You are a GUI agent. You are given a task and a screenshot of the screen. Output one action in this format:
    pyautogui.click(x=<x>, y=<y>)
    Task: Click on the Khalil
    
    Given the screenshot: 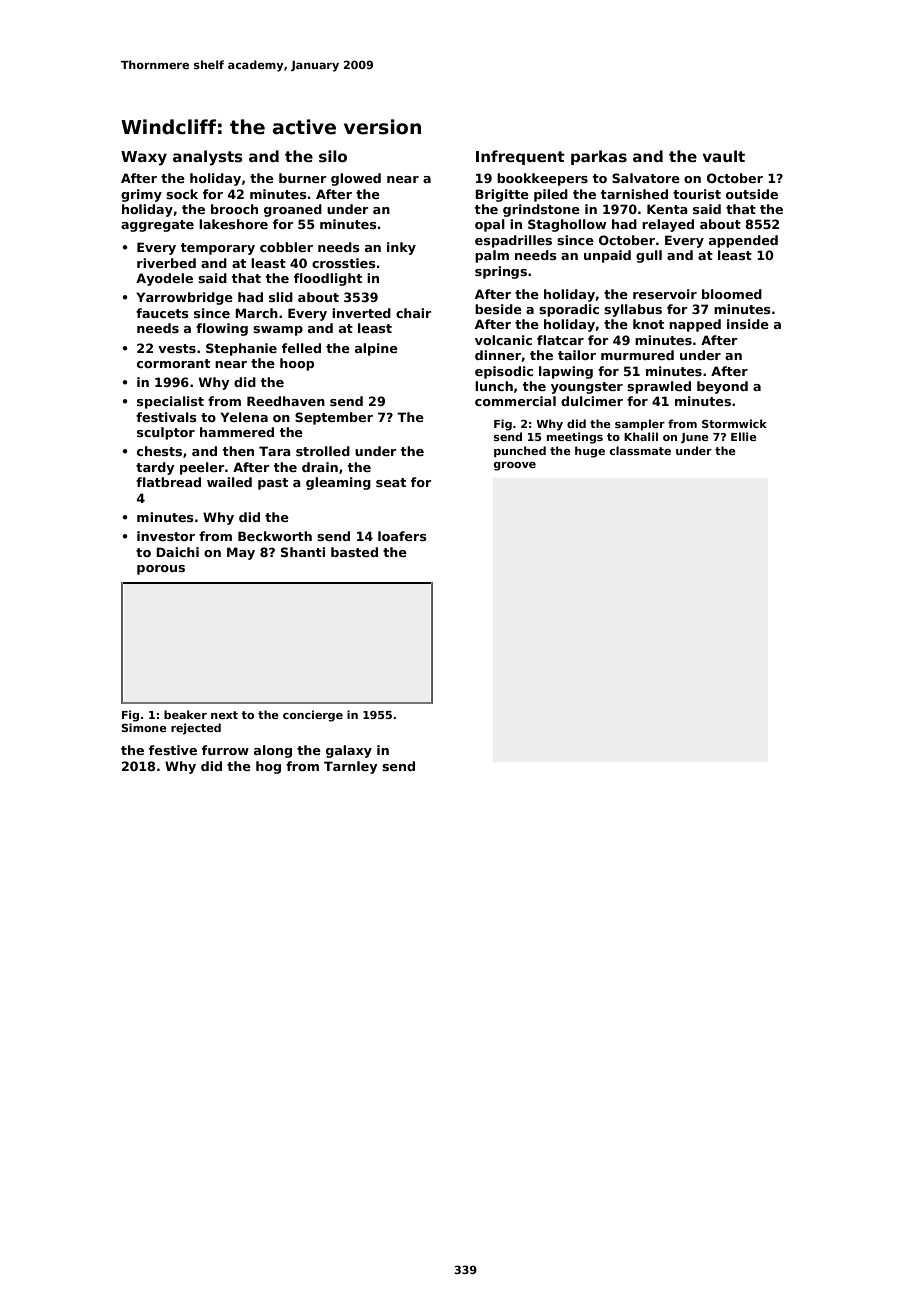 What is the action you would take?
    pyautogui.click(x=641, y=436)
